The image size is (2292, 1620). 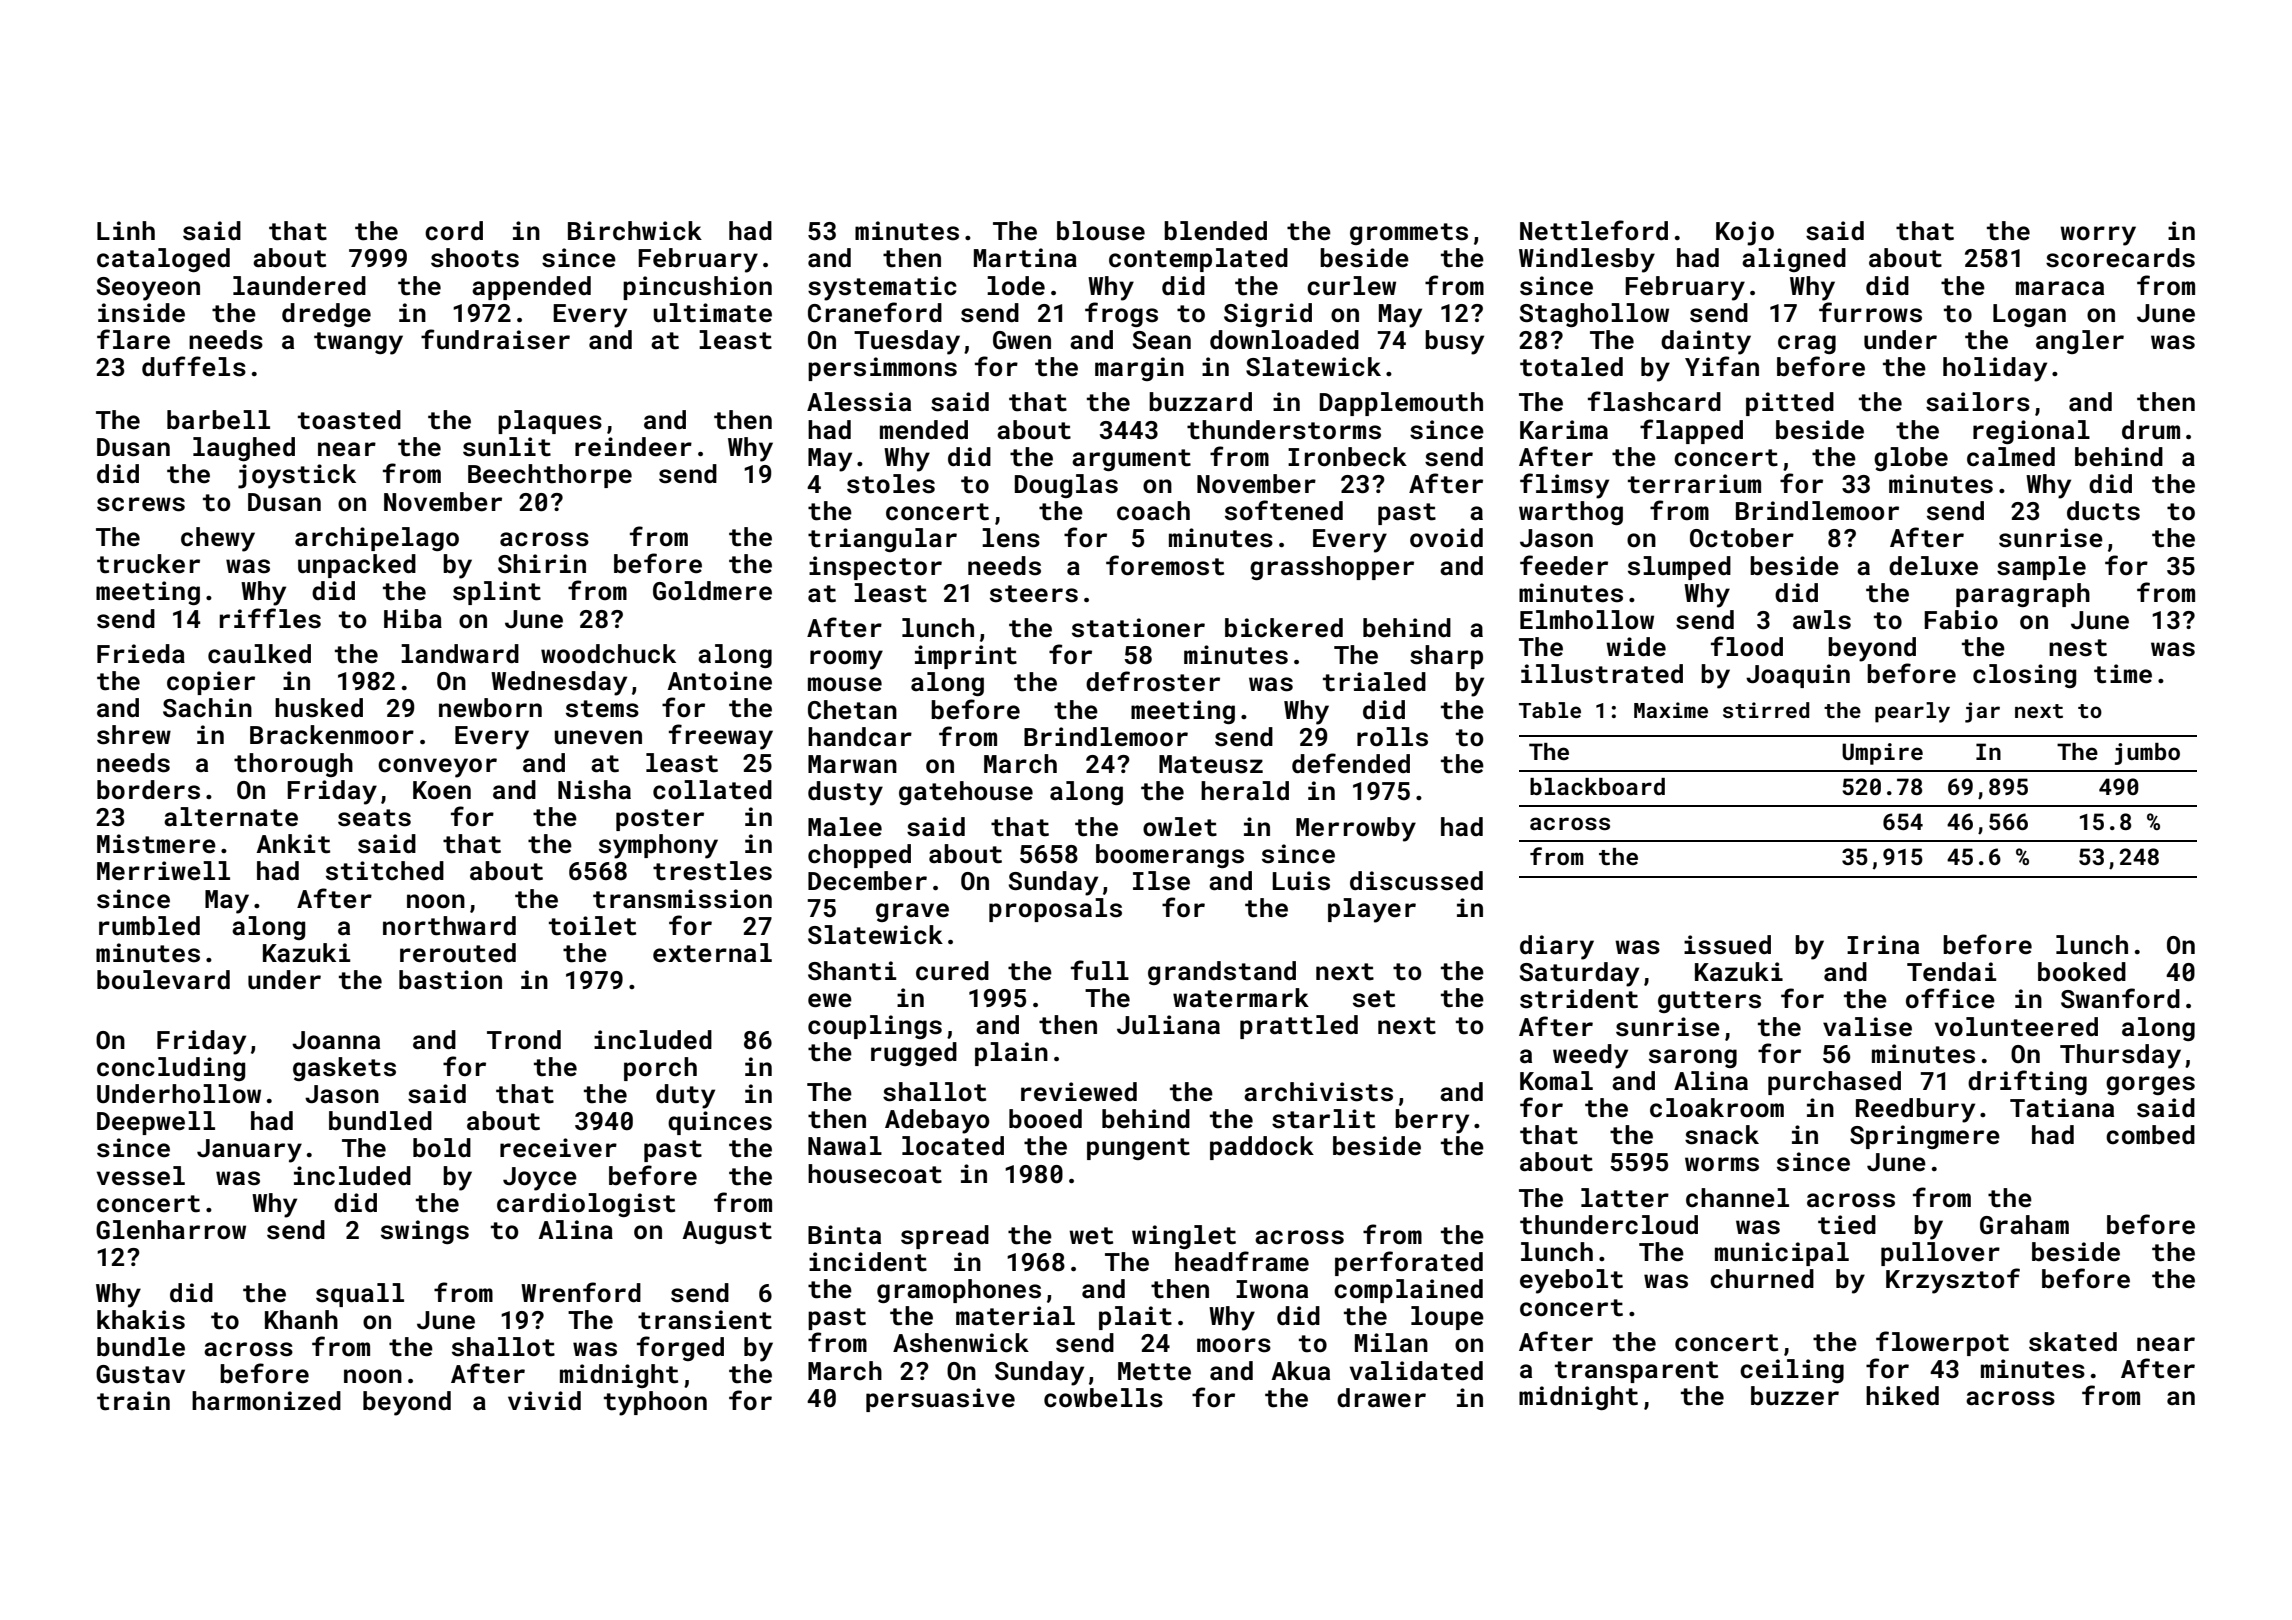 What do you see at coordinates (1597, 786) in the screenshot?
I see `blackboard` at bounding box center [1597, 786].
